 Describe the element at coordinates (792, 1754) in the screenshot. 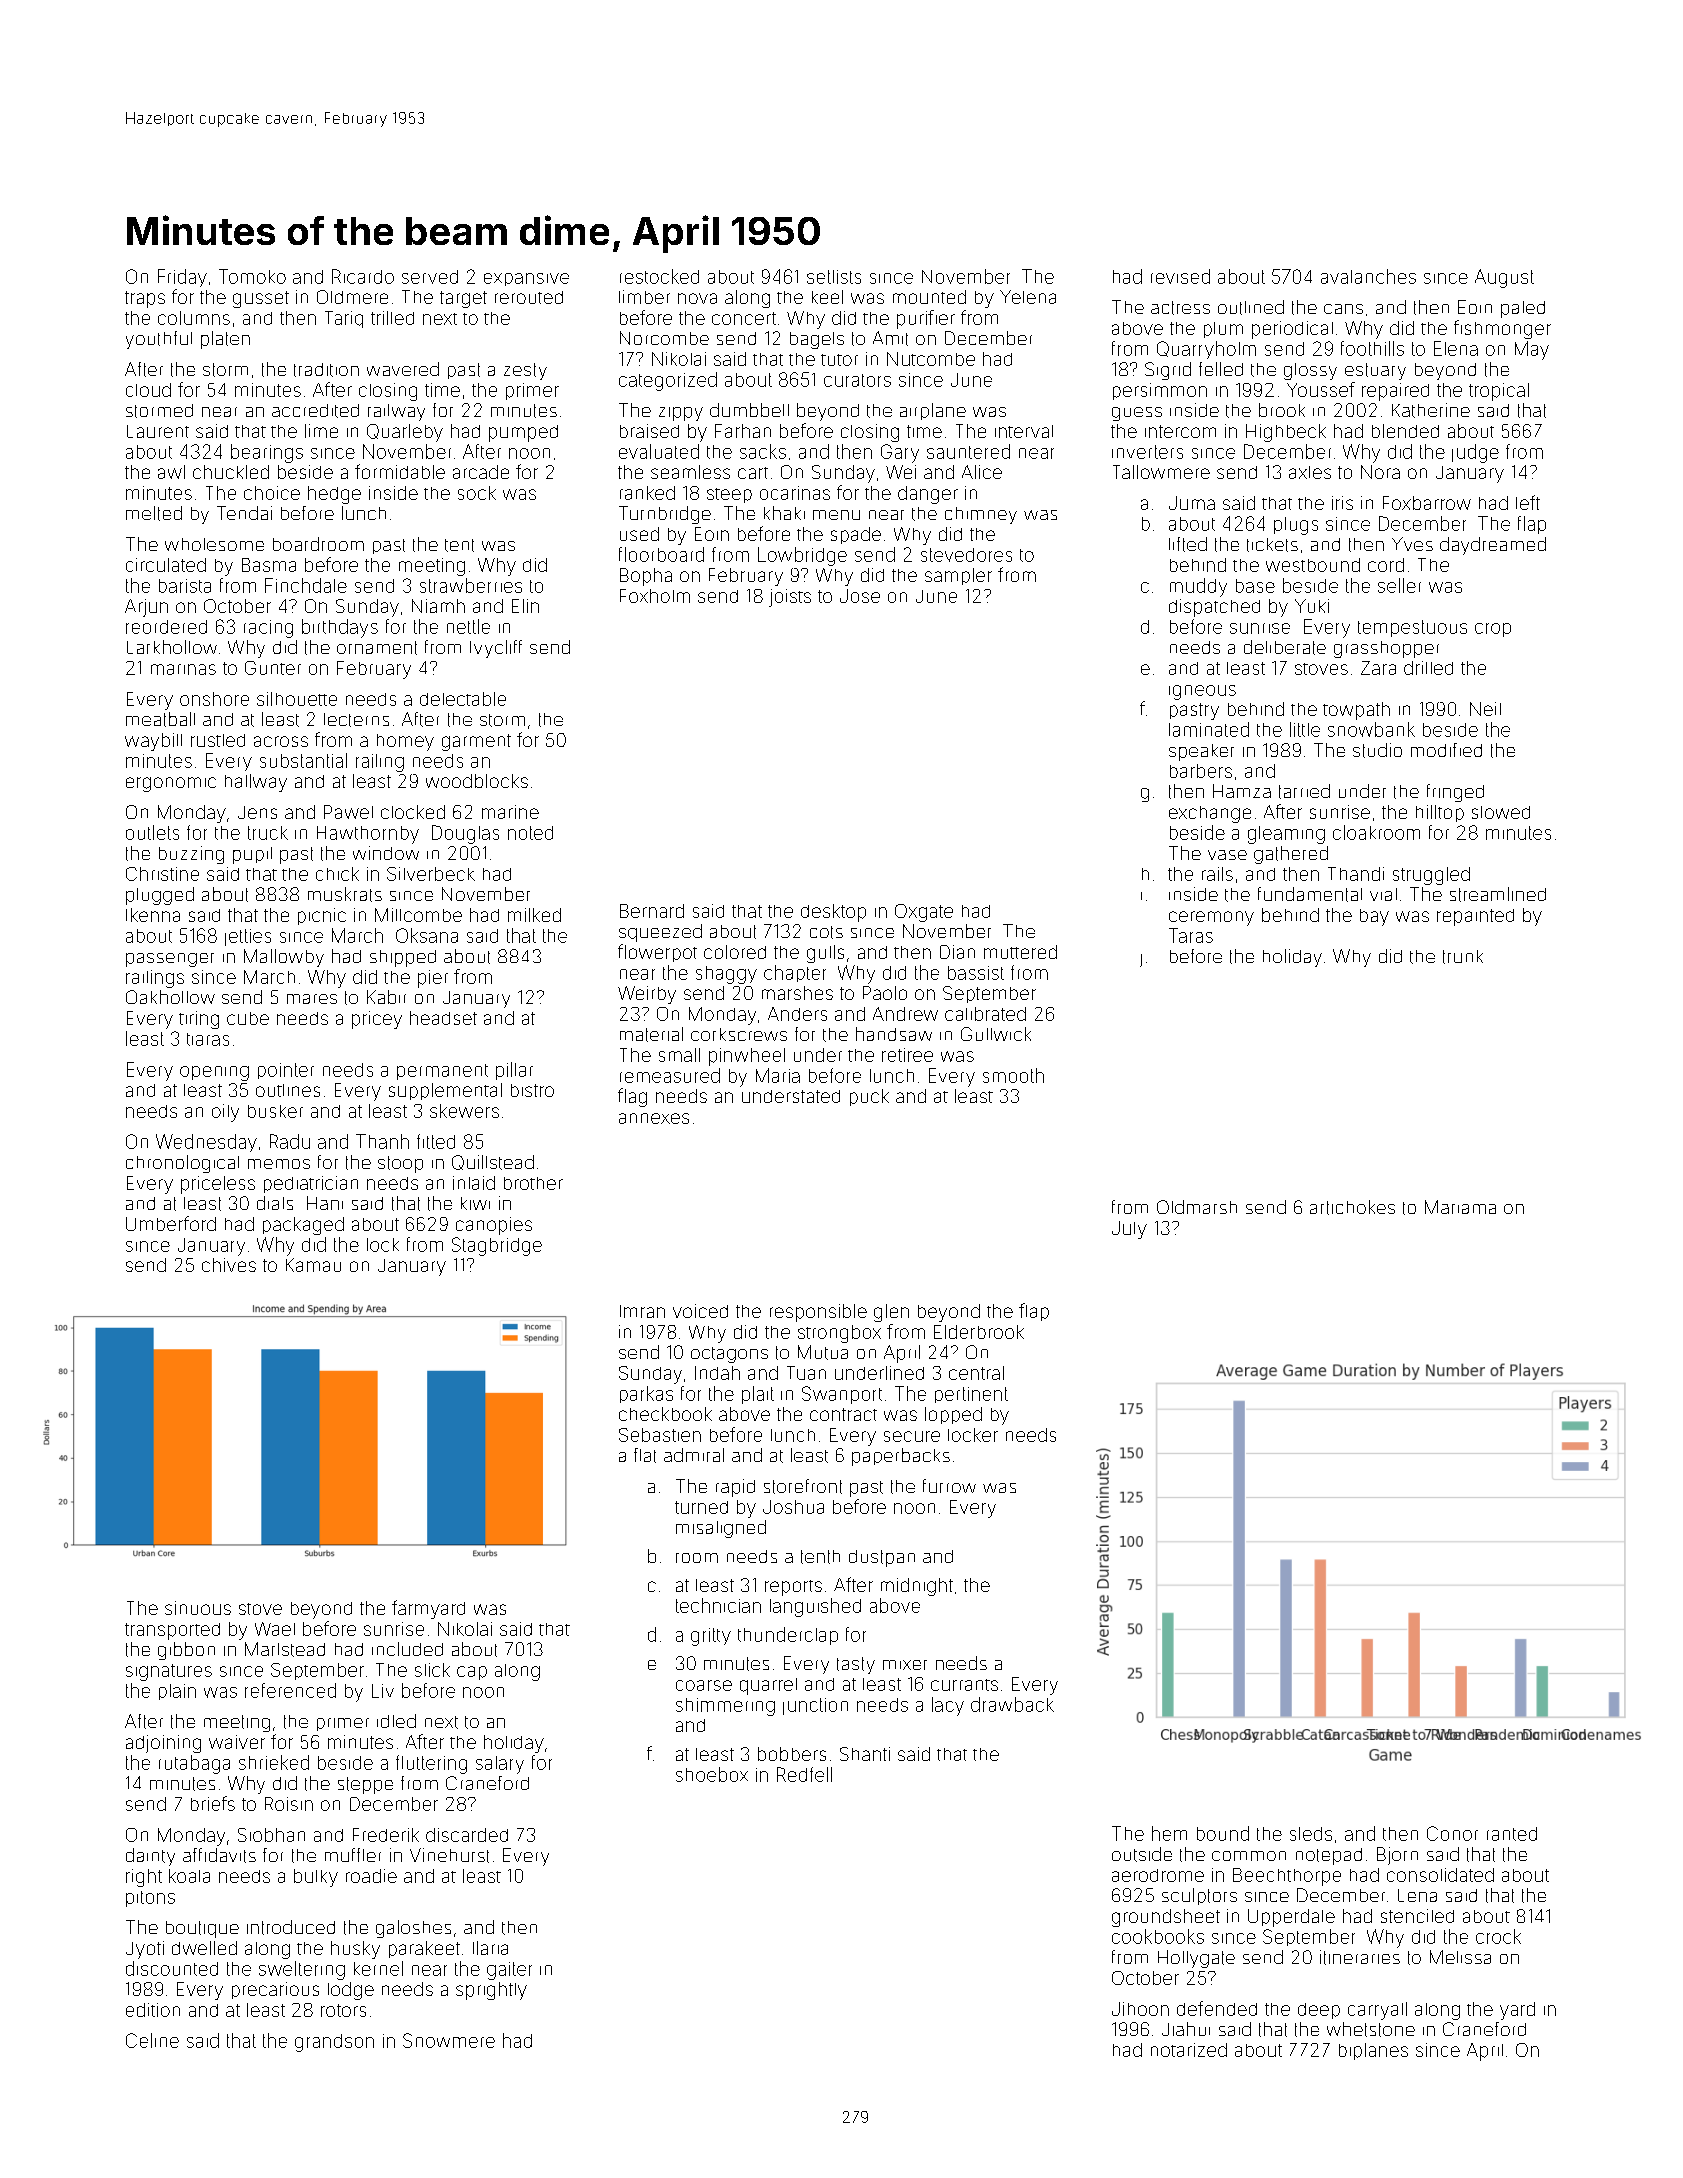

I see `bobbers` at that location.
